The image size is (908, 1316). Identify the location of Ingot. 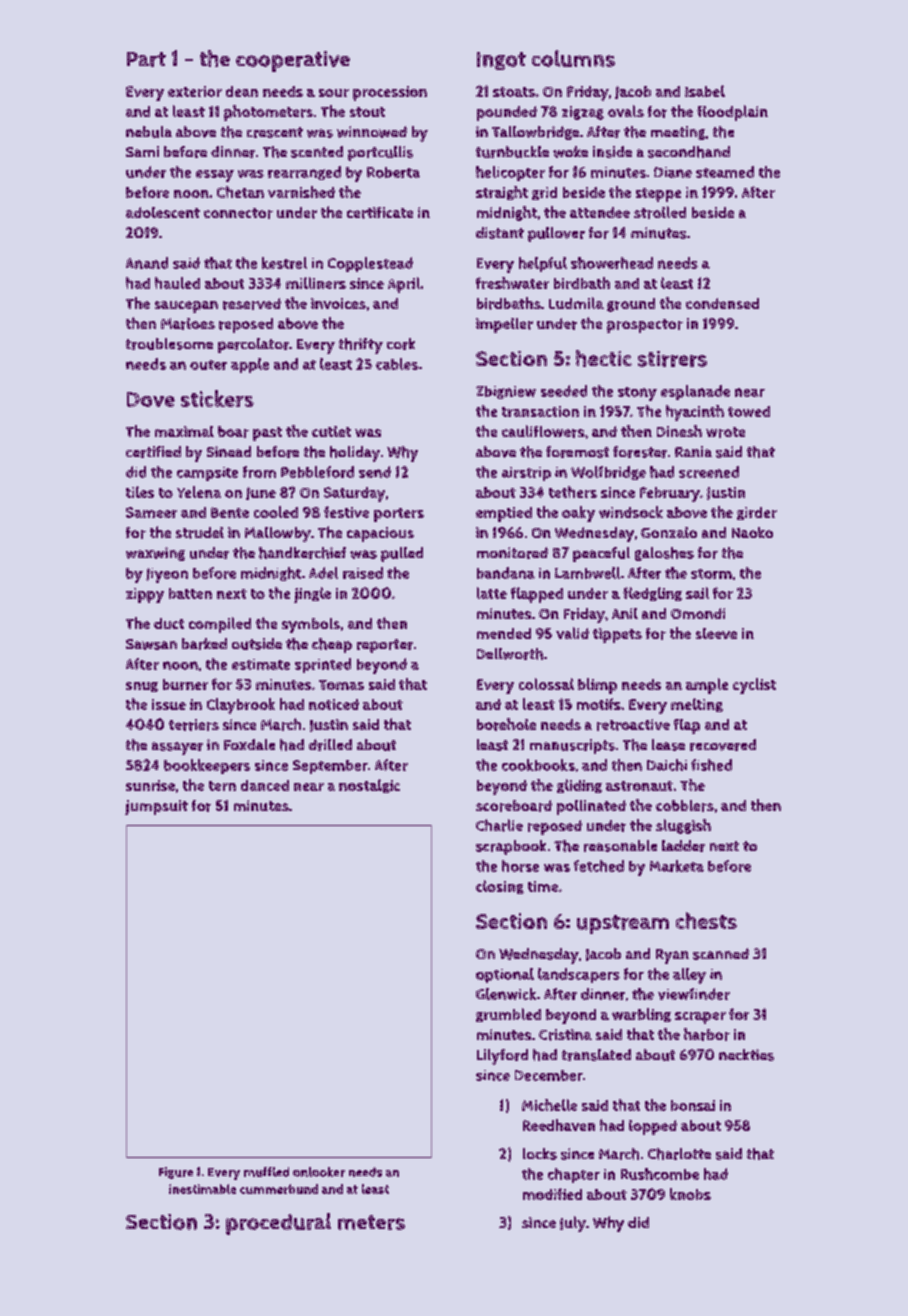
(501, 61).
